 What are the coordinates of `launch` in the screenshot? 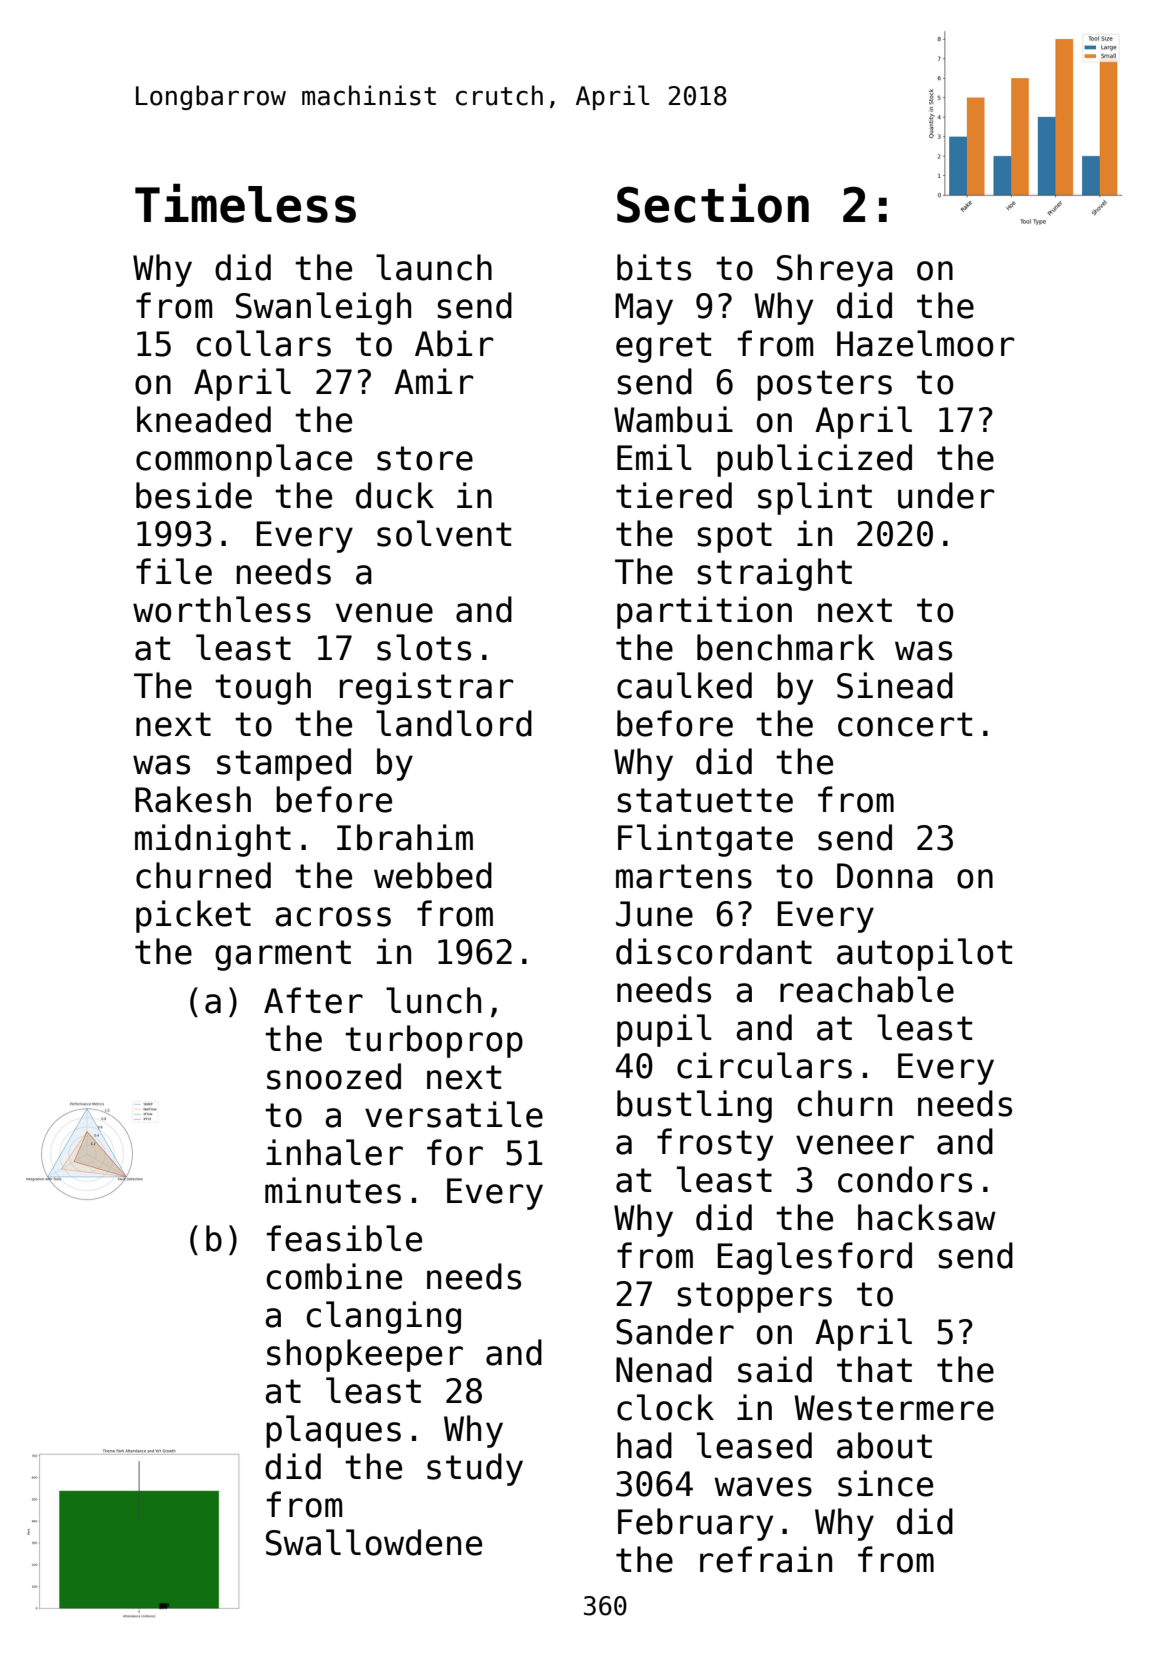 It's located at (434, 267).
